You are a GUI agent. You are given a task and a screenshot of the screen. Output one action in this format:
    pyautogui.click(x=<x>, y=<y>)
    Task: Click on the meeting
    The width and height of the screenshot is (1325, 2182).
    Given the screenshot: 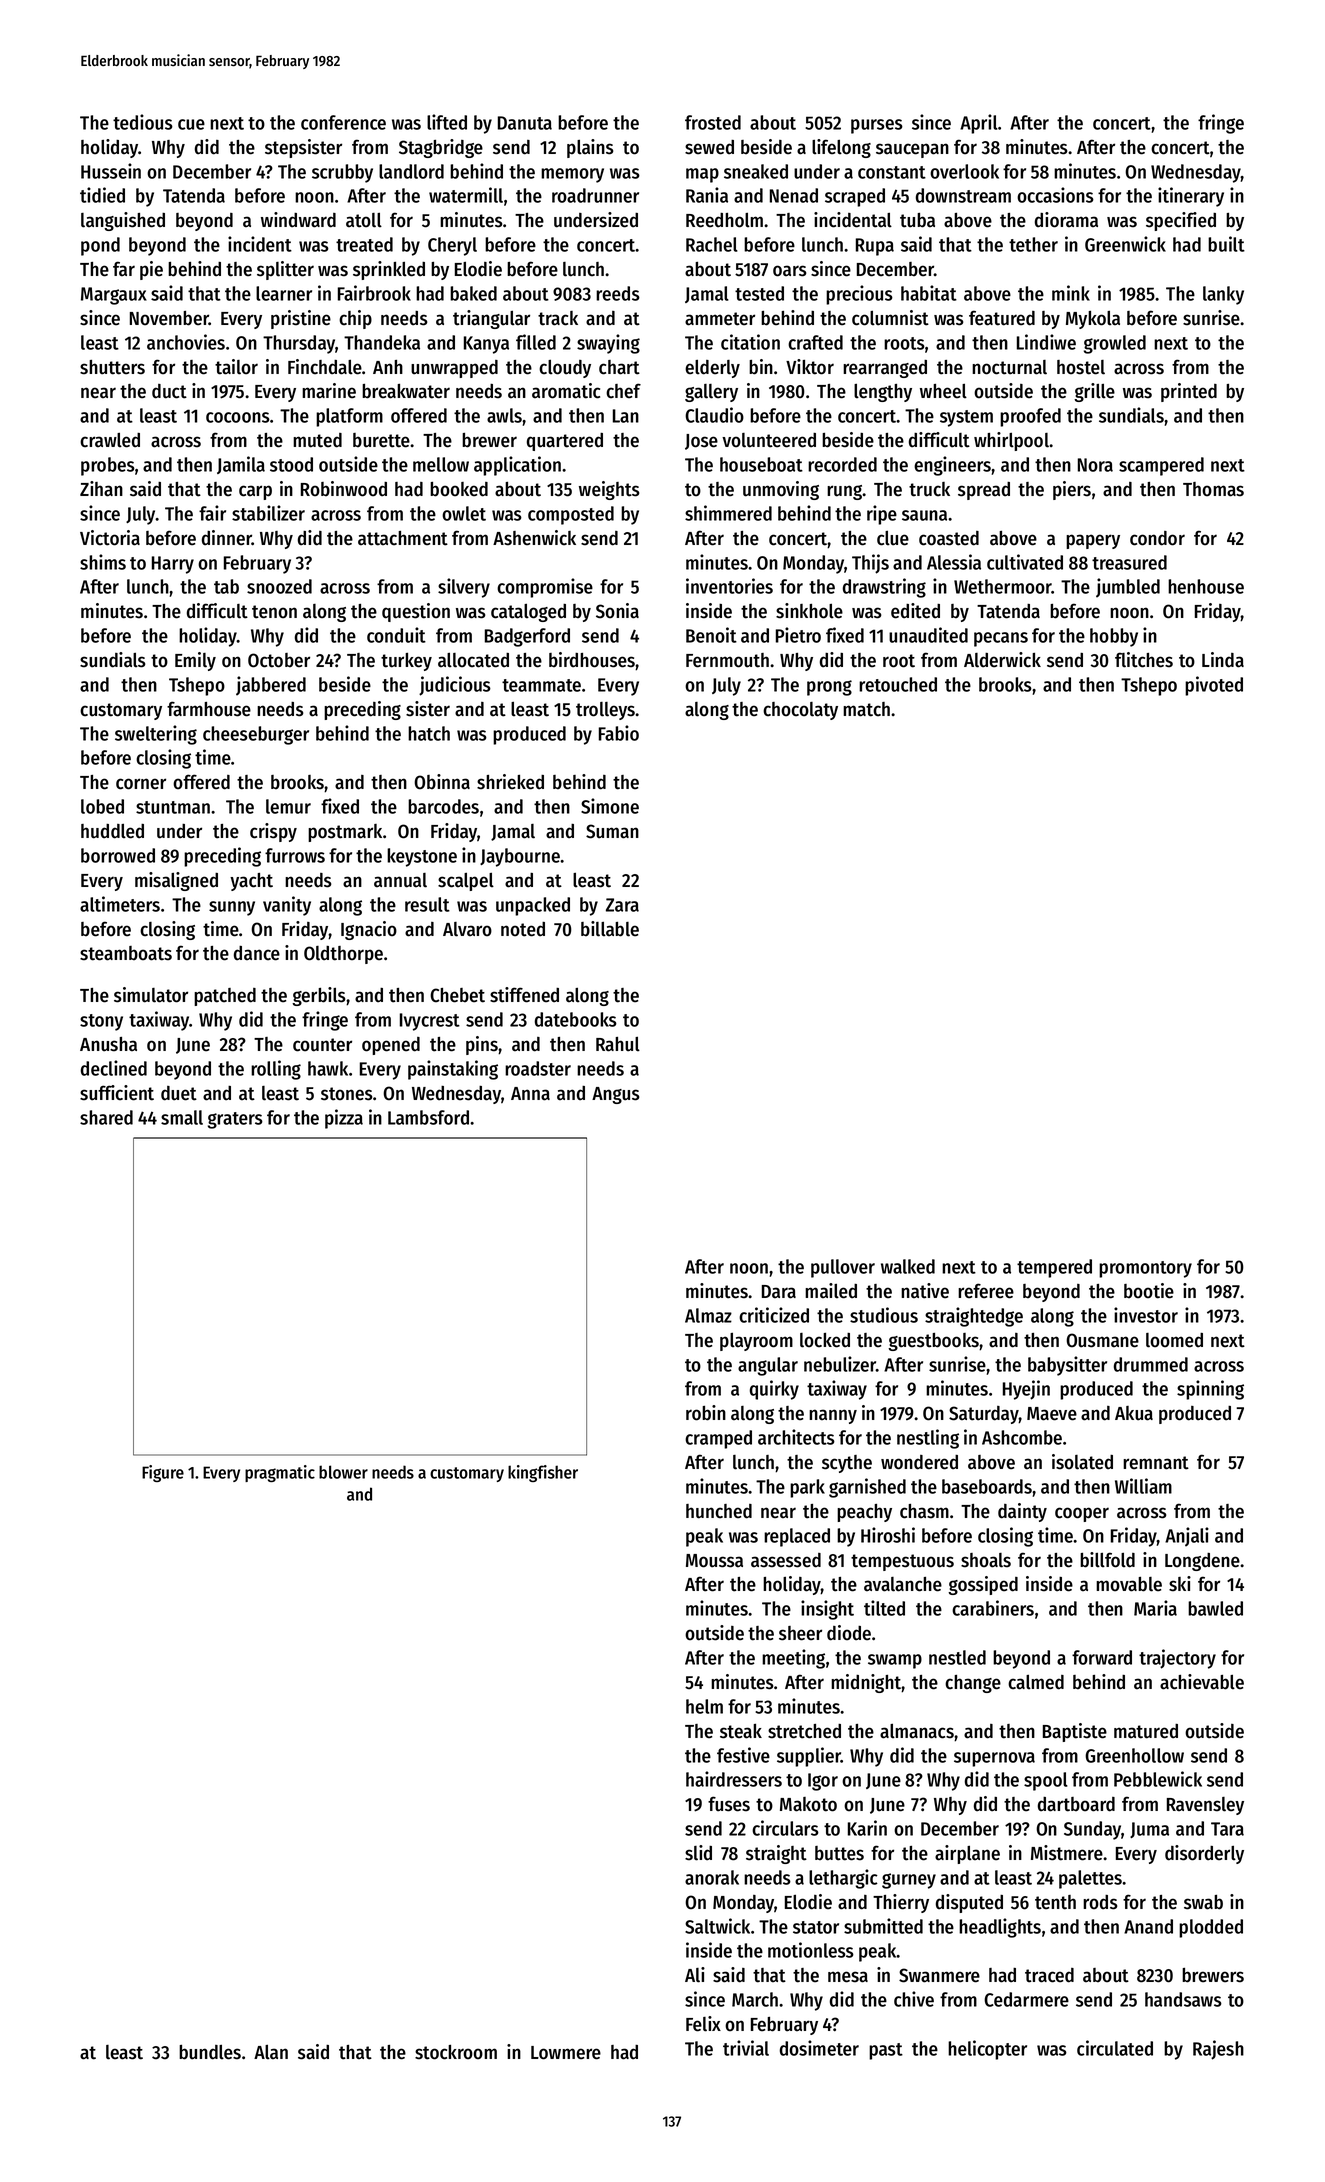 What is the action you would take?
    pyautogui.click(x=793, y=1659)
